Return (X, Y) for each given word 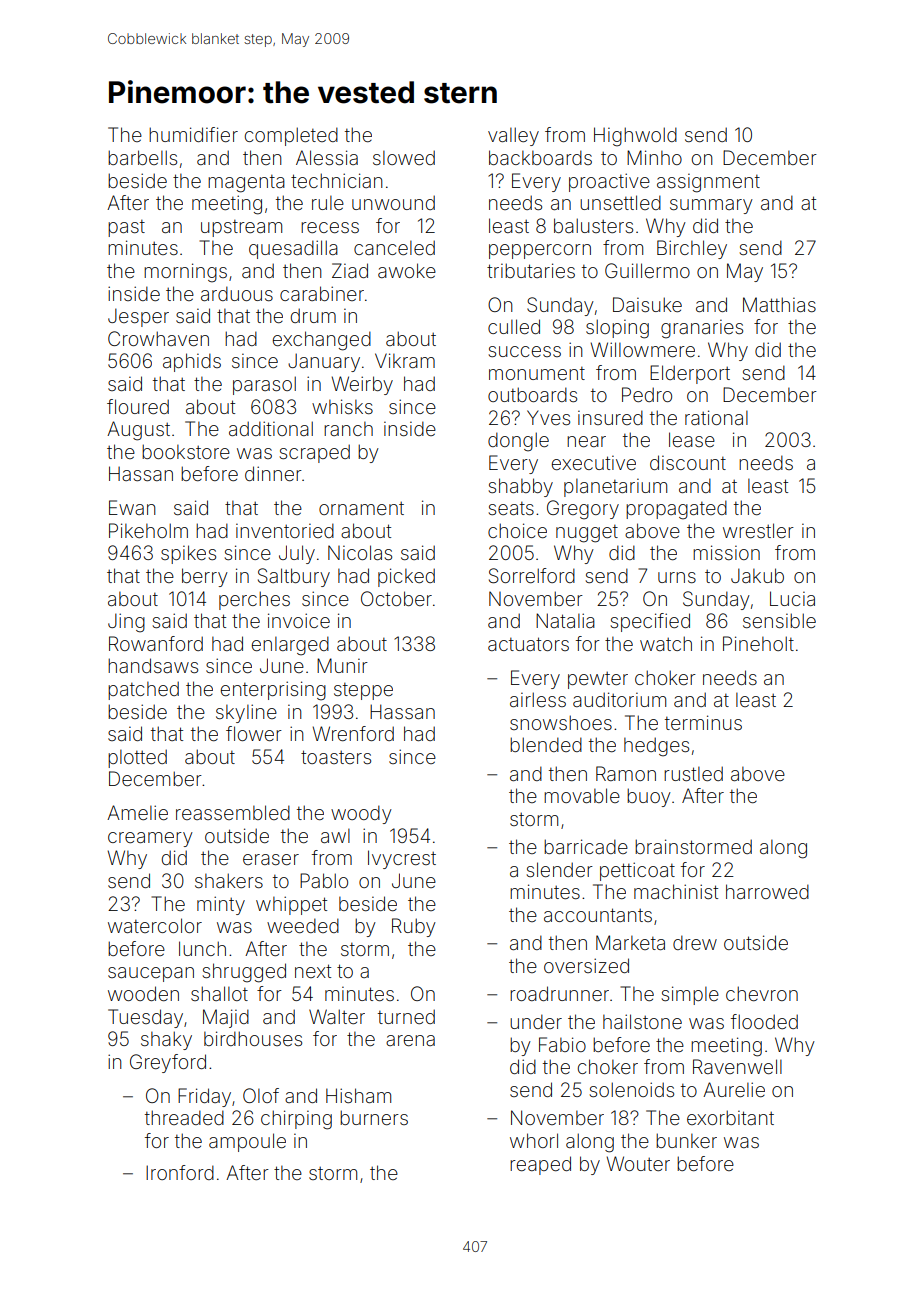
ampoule (247, 1142)
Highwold (635, 137)
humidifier (193, 134)
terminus (703, 722)
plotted (137, 758)
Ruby (414, 927)
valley (513, 136)
